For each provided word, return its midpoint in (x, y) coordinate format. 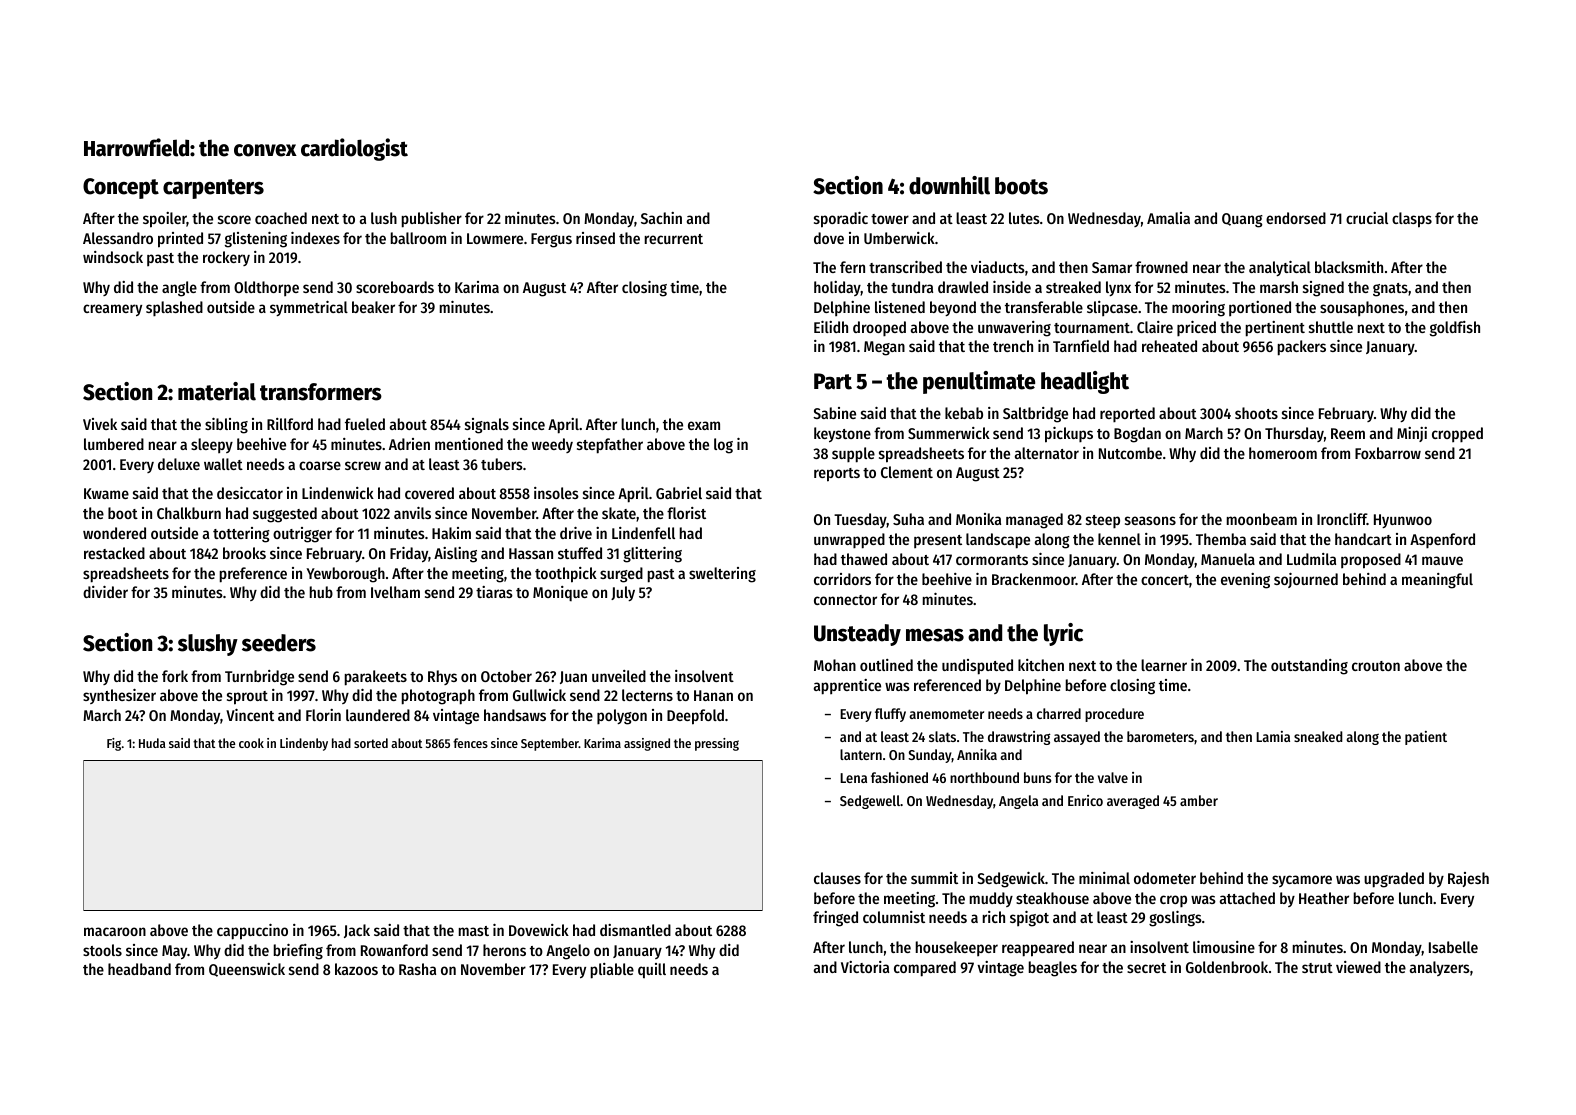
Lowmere (495, 238)
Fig (114, 744)
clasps (1412, 220)
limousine (1224, 947)
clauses (837, 878)
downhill (949, 185)
